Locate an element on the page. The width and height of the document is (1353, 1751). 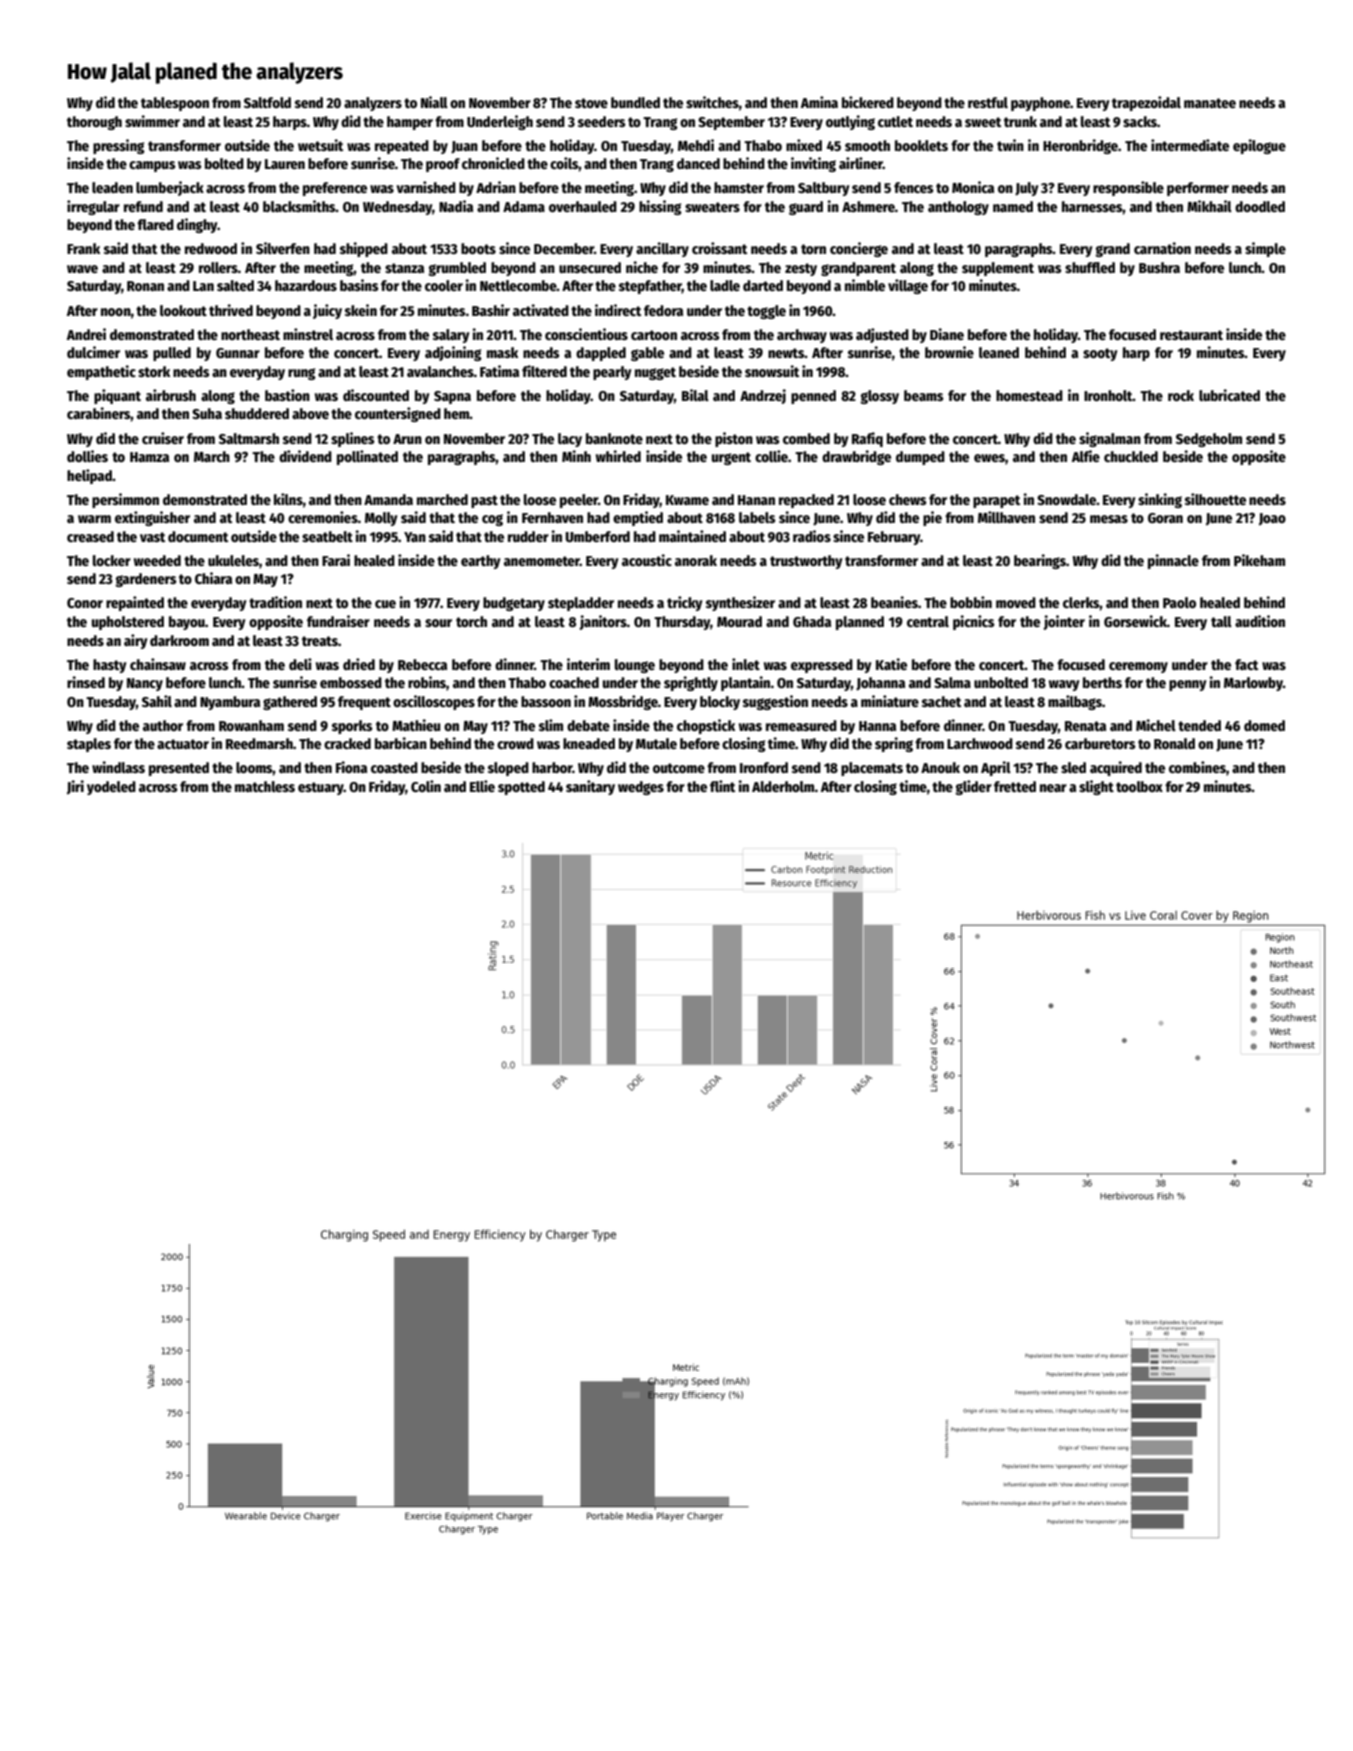
dried is located at coordinates (359, 664).
